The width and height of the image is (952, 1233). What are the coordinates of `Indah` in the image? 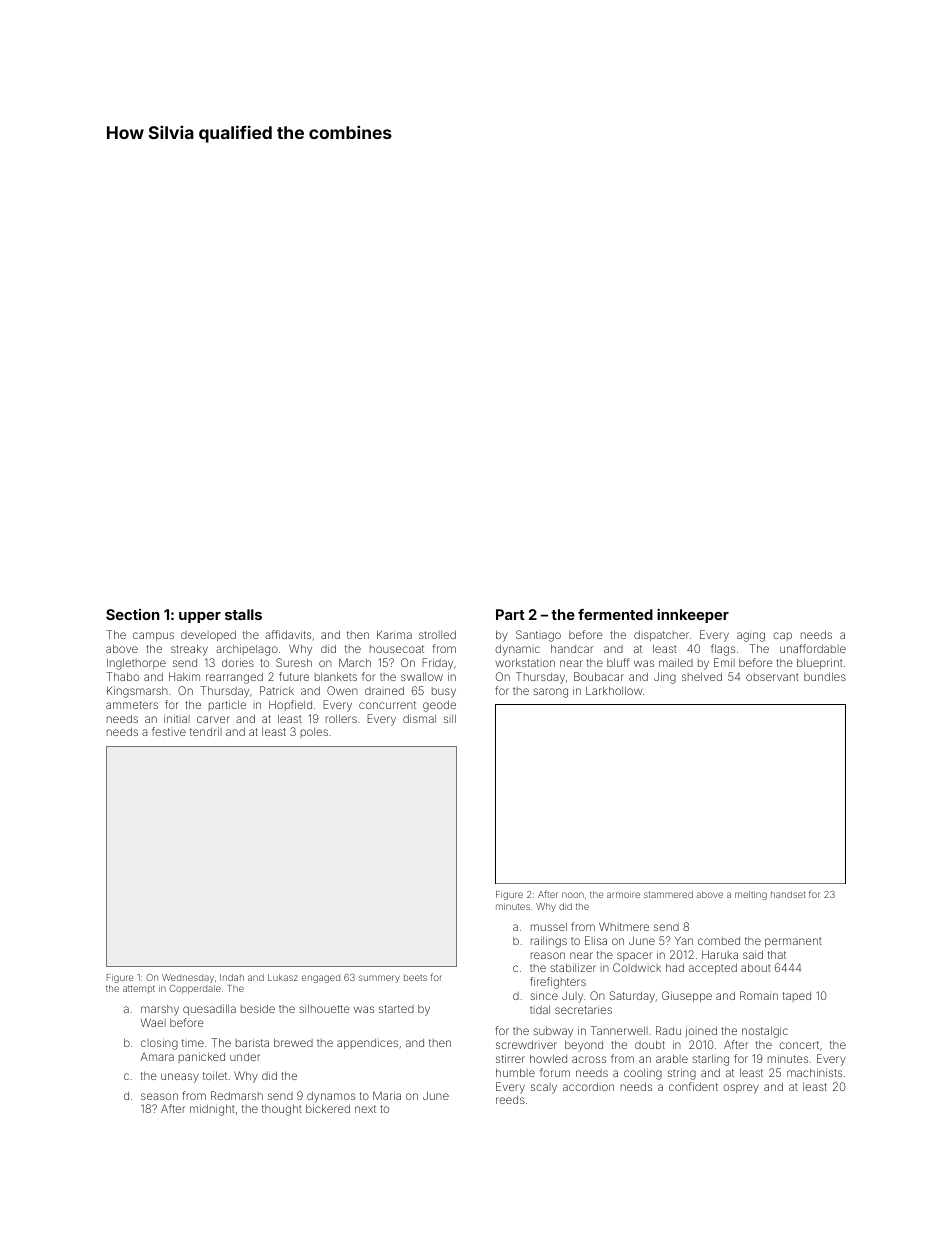 It's located at (232, 977).
